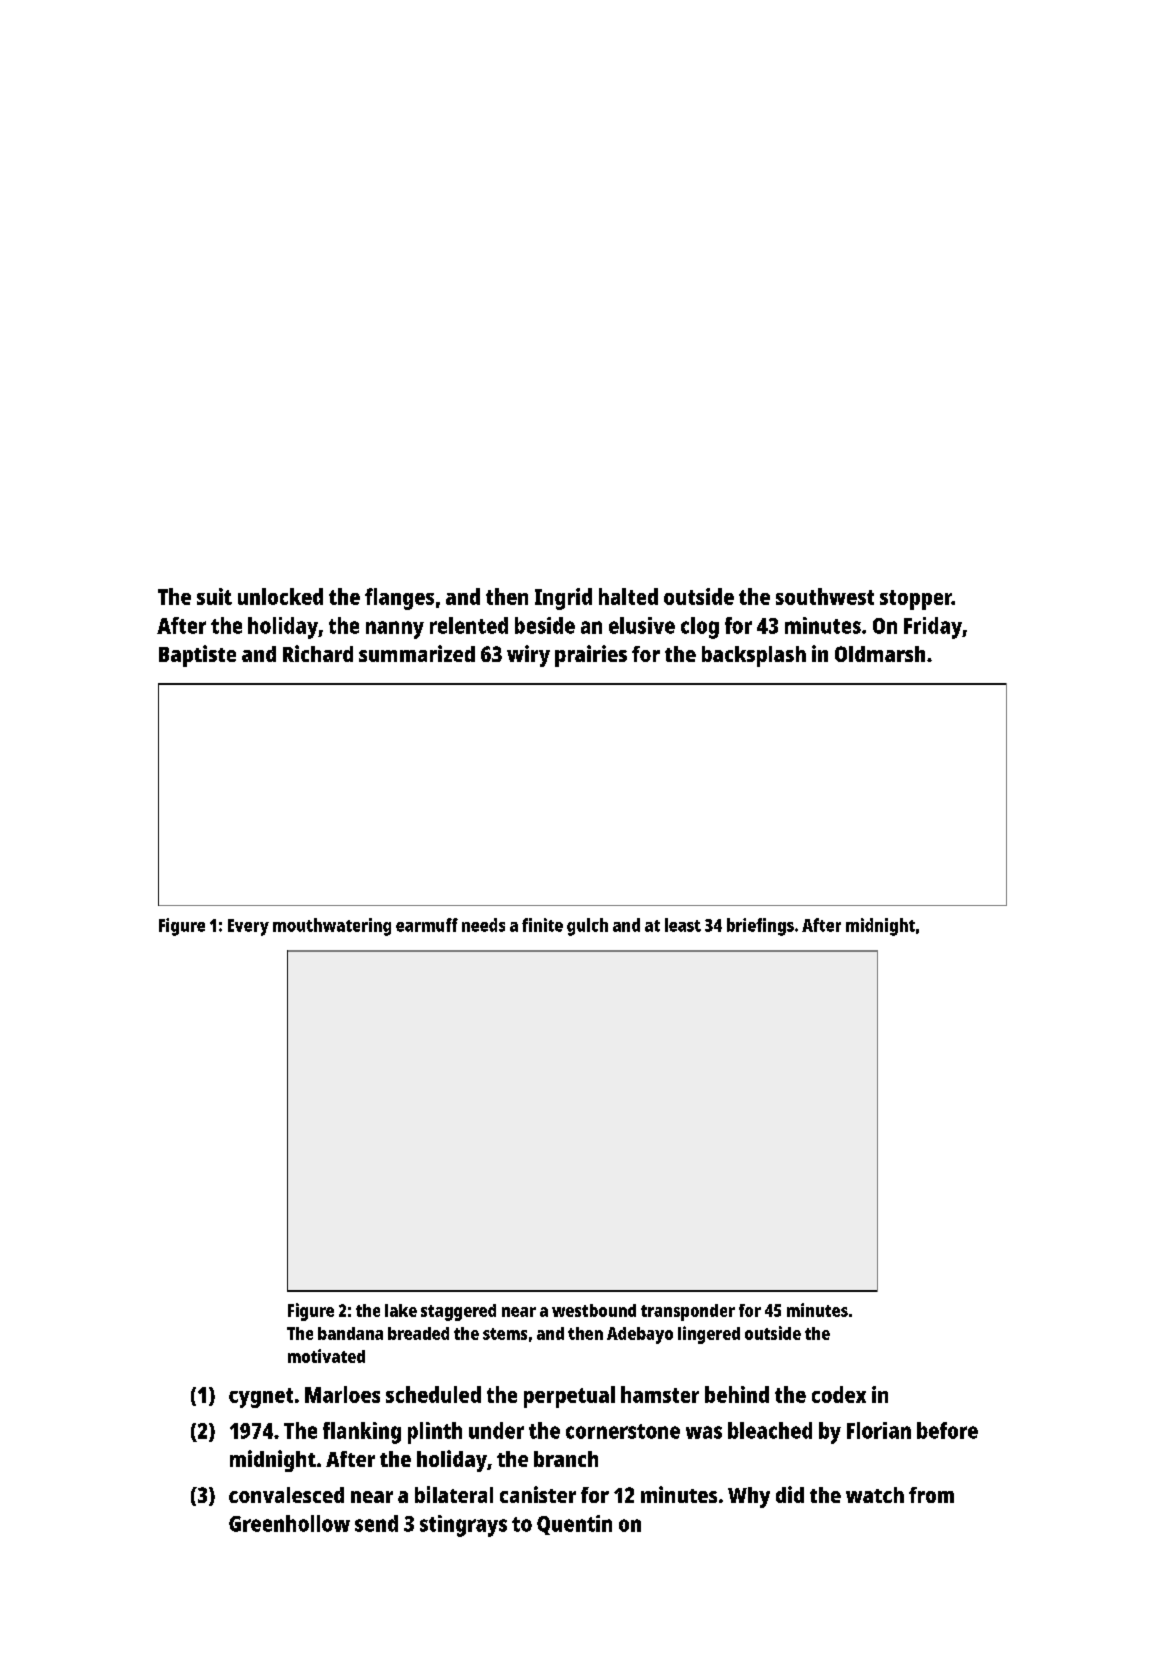  Describe the element at coordinates (760, 927) in the screenshot. I see `briefings` at that location.
